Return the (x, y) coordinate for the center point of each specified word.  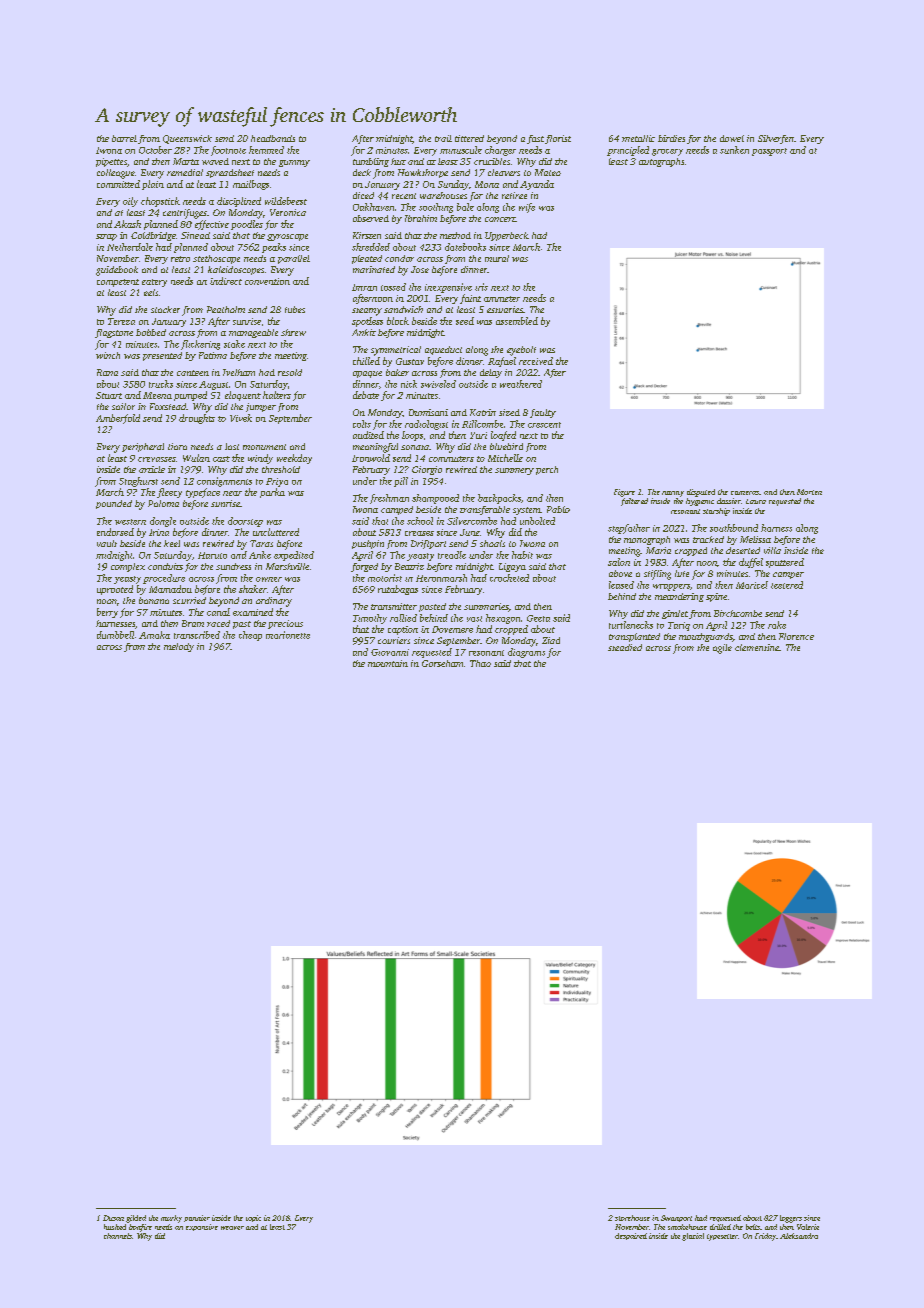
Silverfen (776, 139)
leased (621, 585)
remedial (185, 172)
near (232, 493)
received (536, 361)
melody (179, 647)
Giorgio (427, 470)
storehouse (632, 1218)
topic (253, 1218)
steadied (625, 647)
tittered (469, 138)
